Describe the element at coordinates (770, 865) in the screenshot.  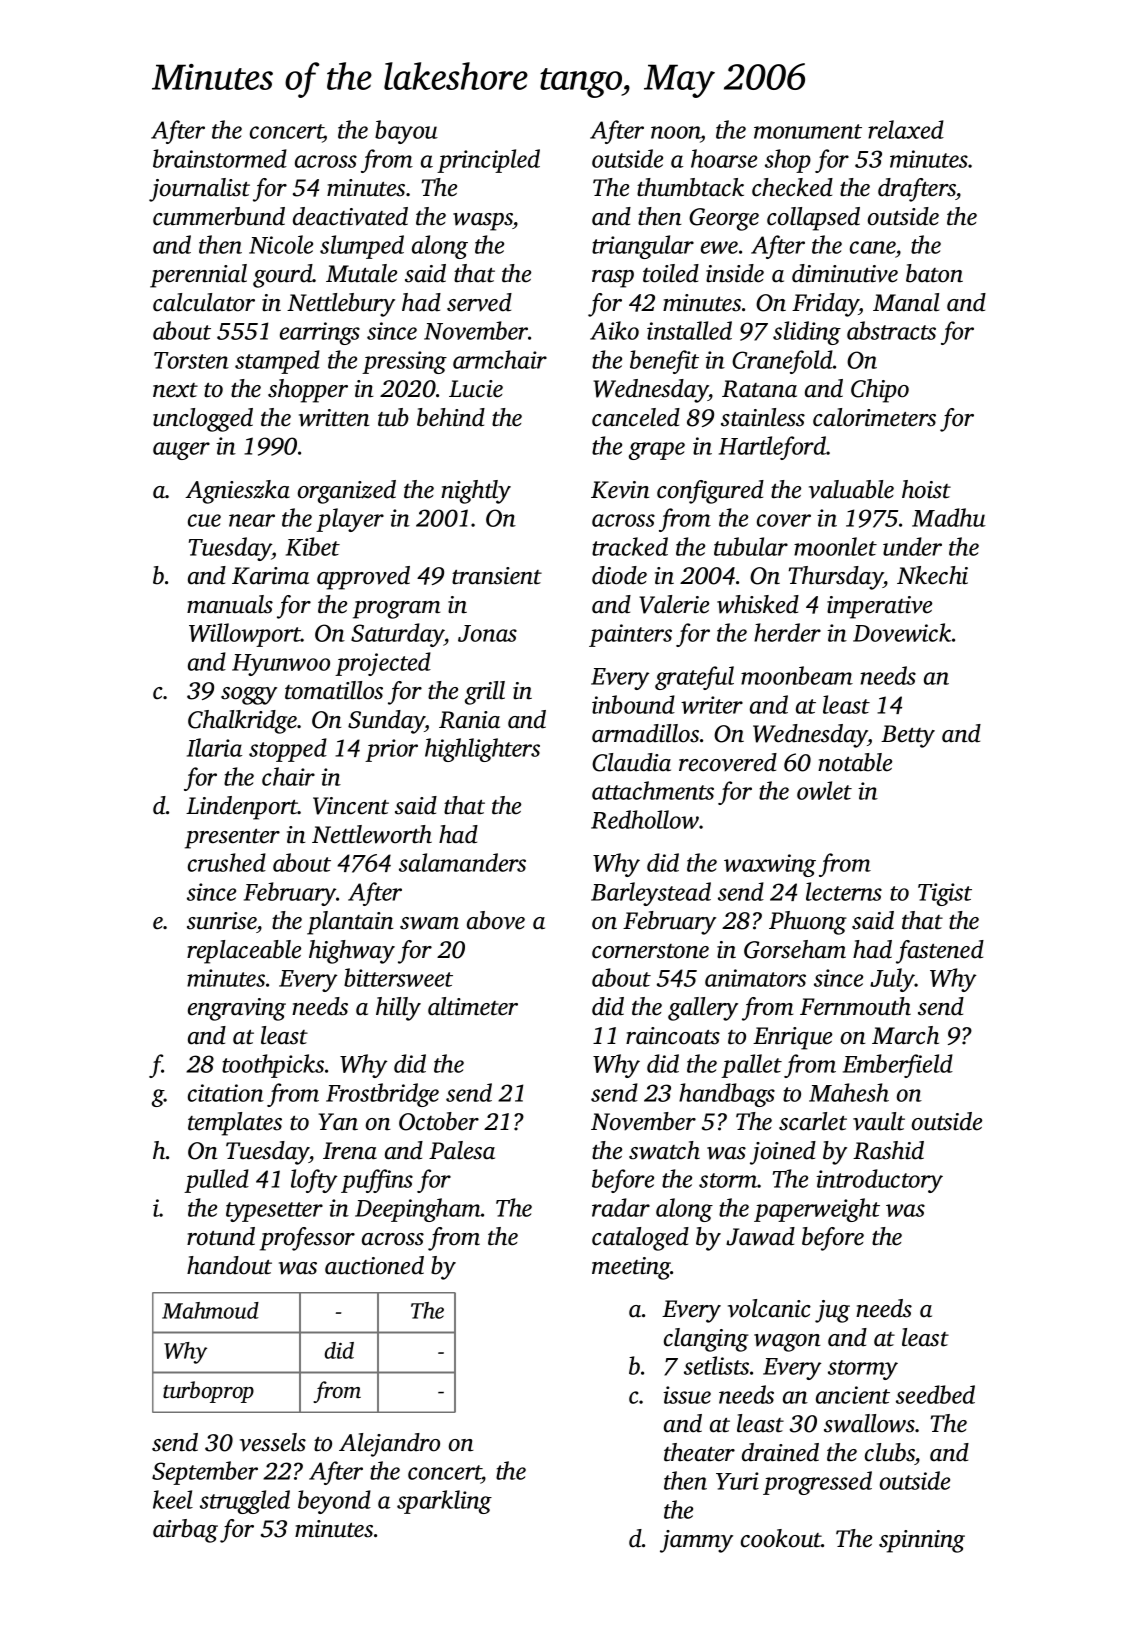
I see `waxwing` at that location.
